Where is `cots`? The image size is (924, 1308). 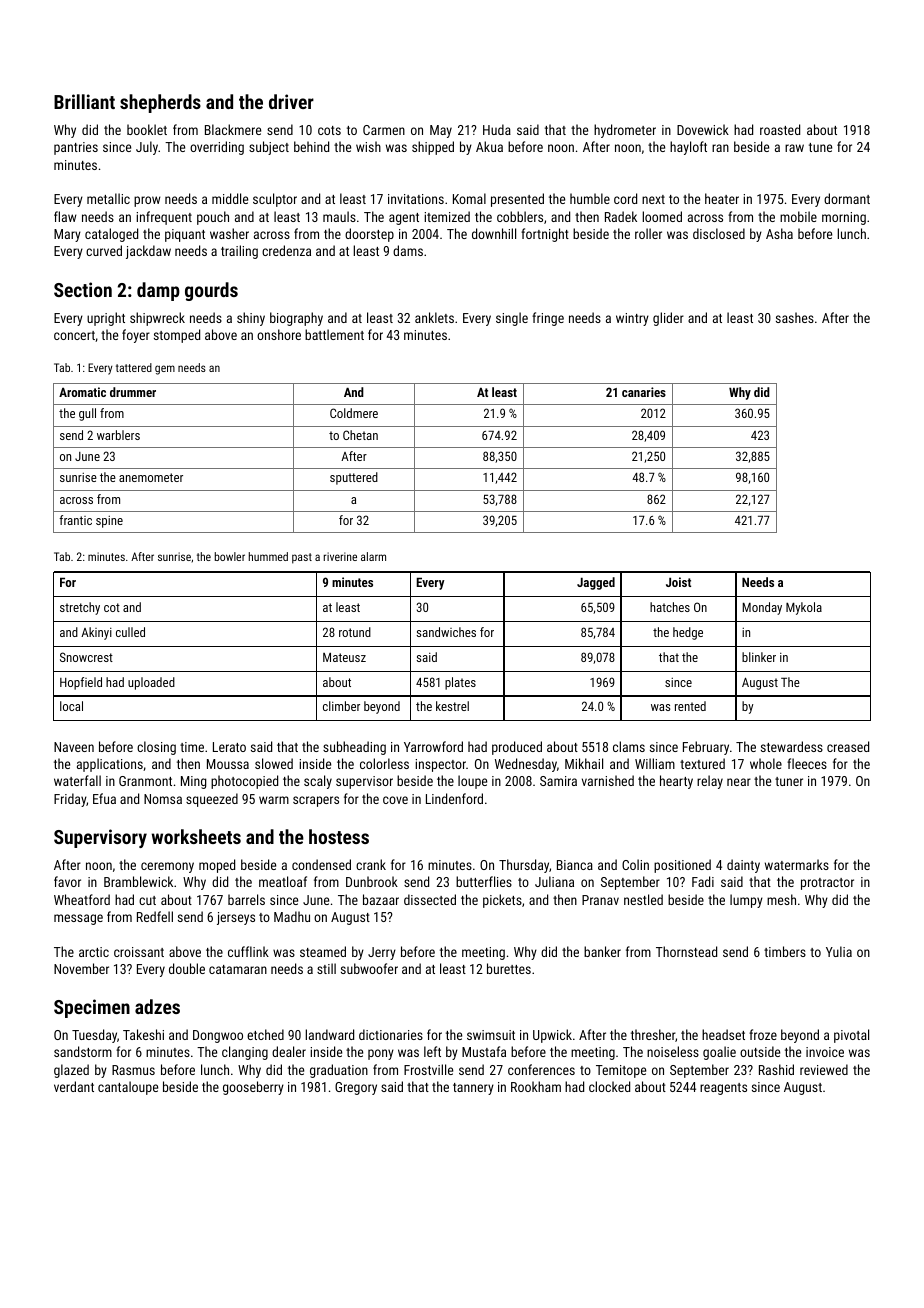
cots is located at coordinates (329, 130).
